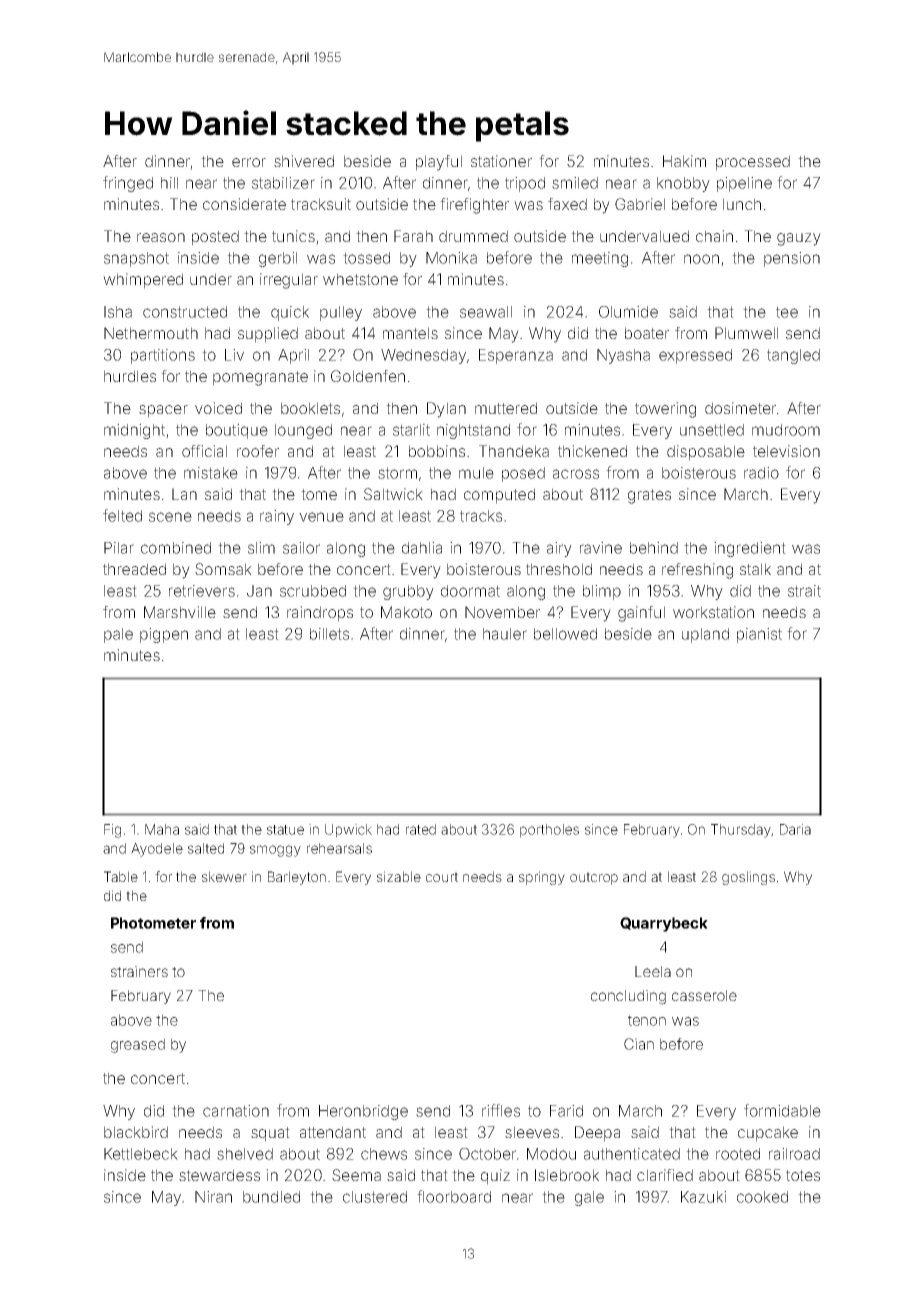 The width and height of the image is (924, 1308). What do you see at coordinates (128, 184) in the image?
I see `fringed` at bounding box center [128, 184].
